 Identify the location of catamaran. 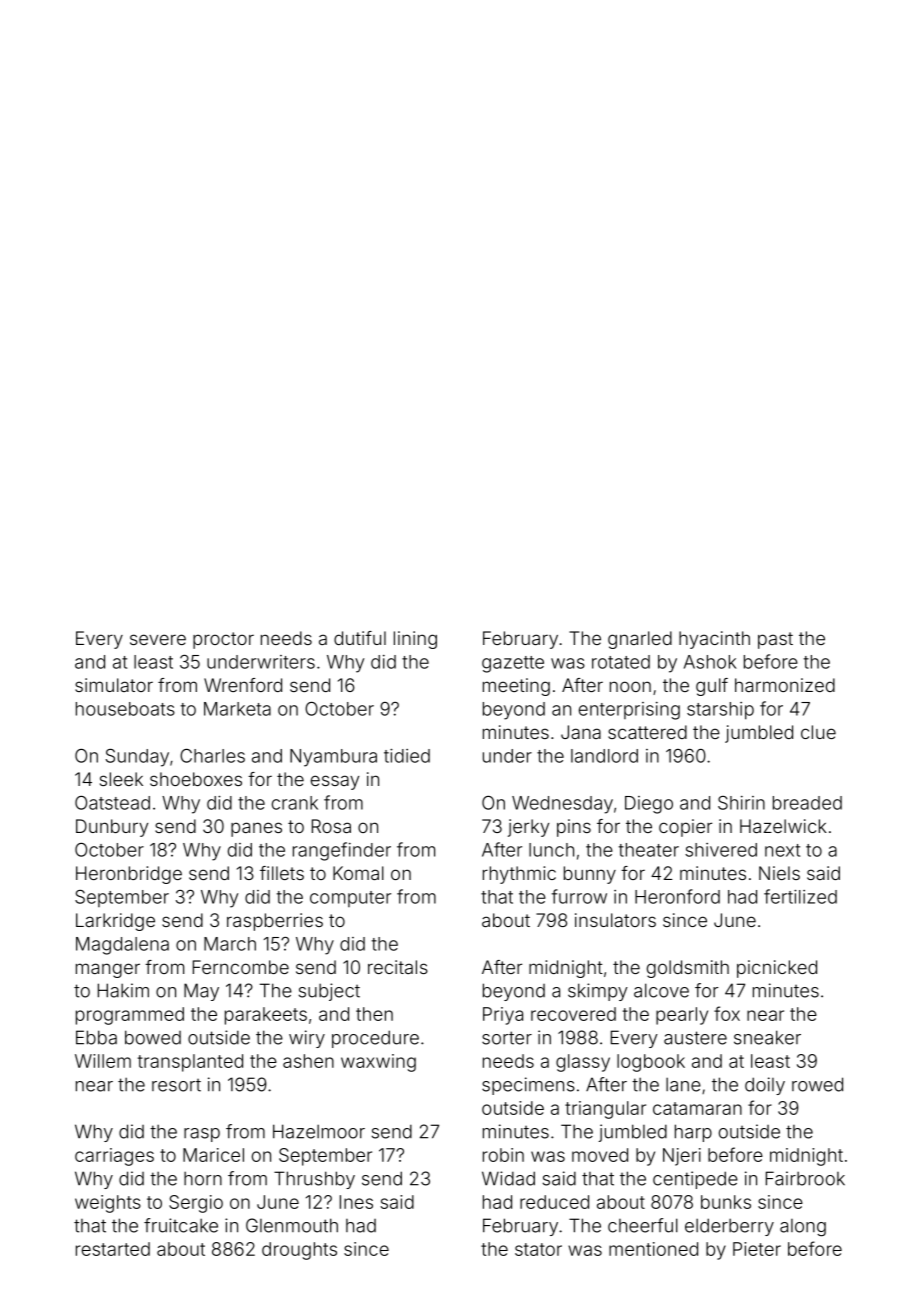
(697, 1108).
